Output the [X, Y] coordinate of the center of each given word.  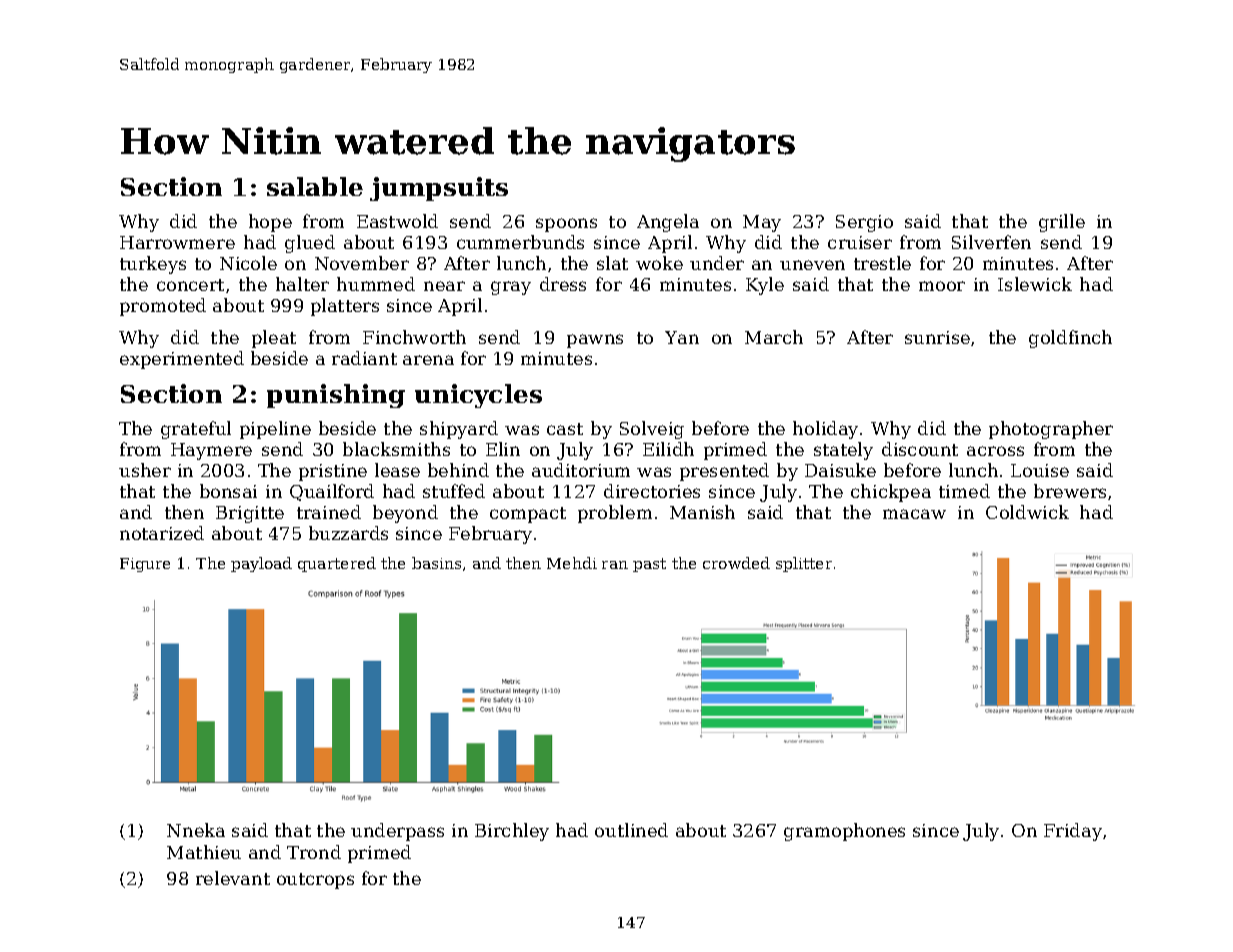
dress [563, 284]
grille [1062, 223]
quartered [337, 564]
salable [315, 186]
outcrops [315, 881]
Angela [668, 223]
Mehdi [572, 563]
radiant [364, 358]
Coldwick [1027, 512]
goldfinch [1070, 339]
